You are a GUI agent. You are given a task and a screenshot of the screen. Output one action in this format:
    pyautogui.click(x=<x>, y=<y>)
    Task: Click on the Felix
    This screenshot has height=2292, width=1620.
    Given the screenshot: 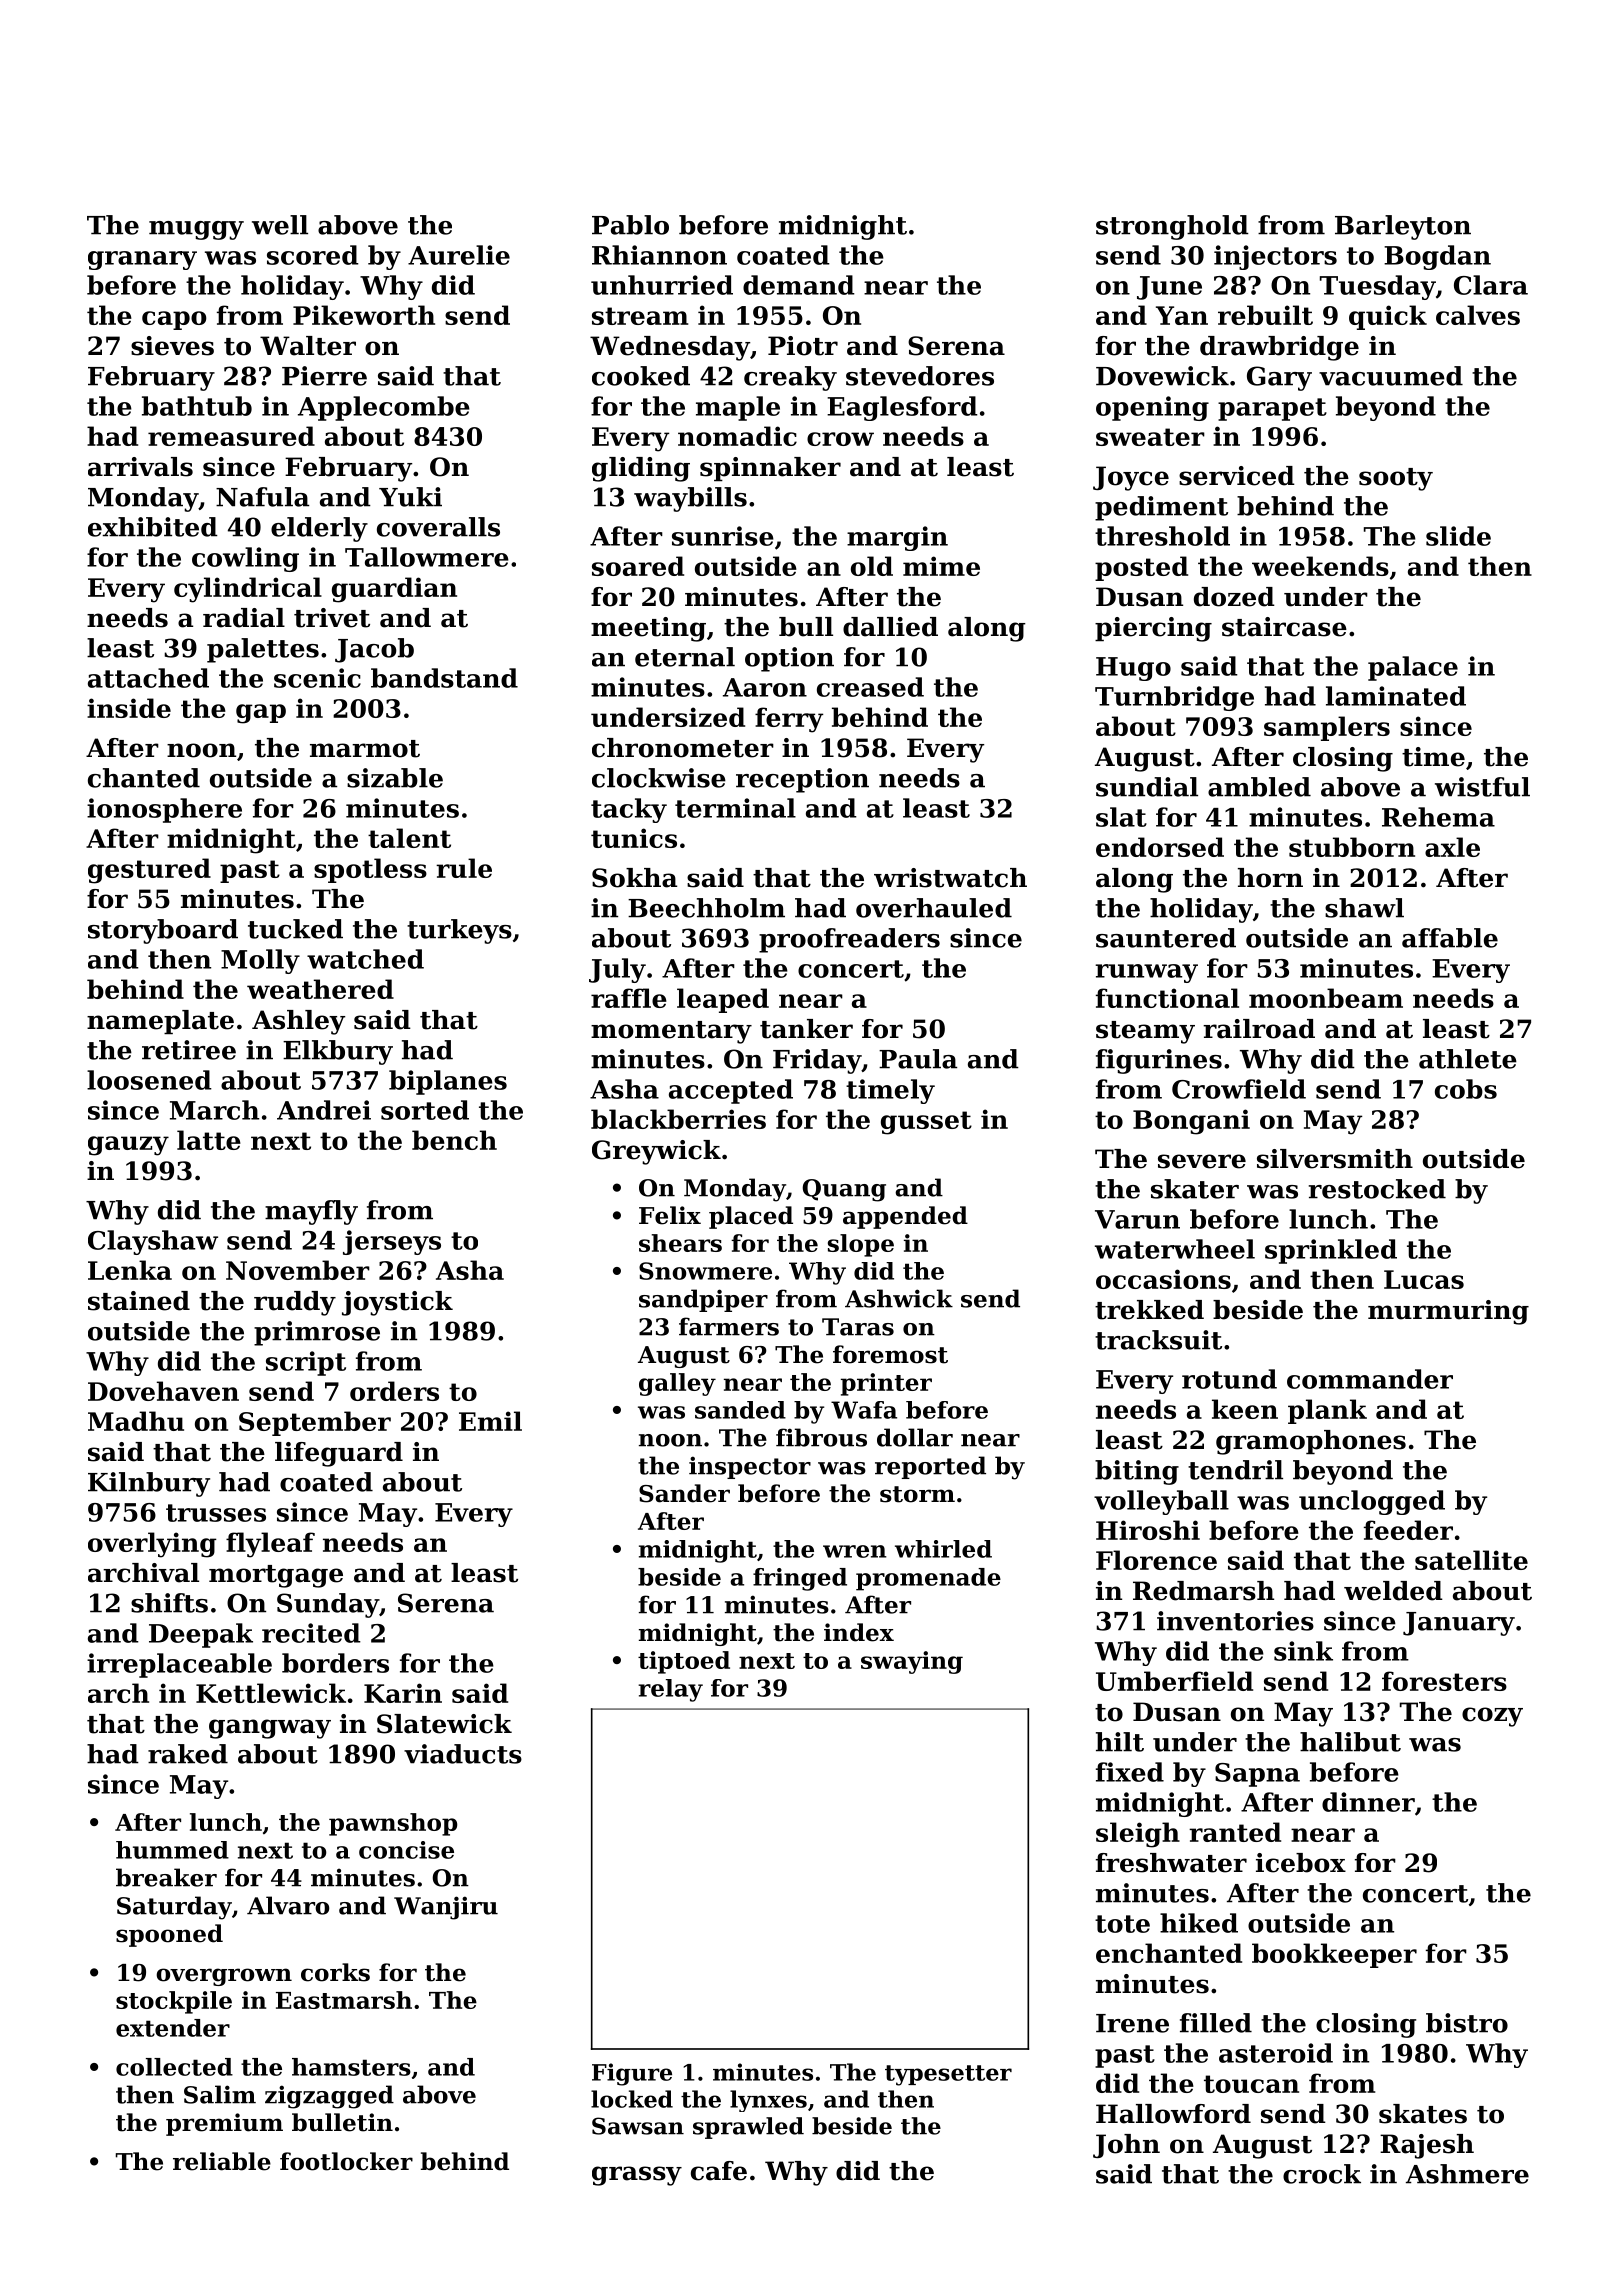 What is the action you would take?
    pyautogui.click(x=670, y=1215)
